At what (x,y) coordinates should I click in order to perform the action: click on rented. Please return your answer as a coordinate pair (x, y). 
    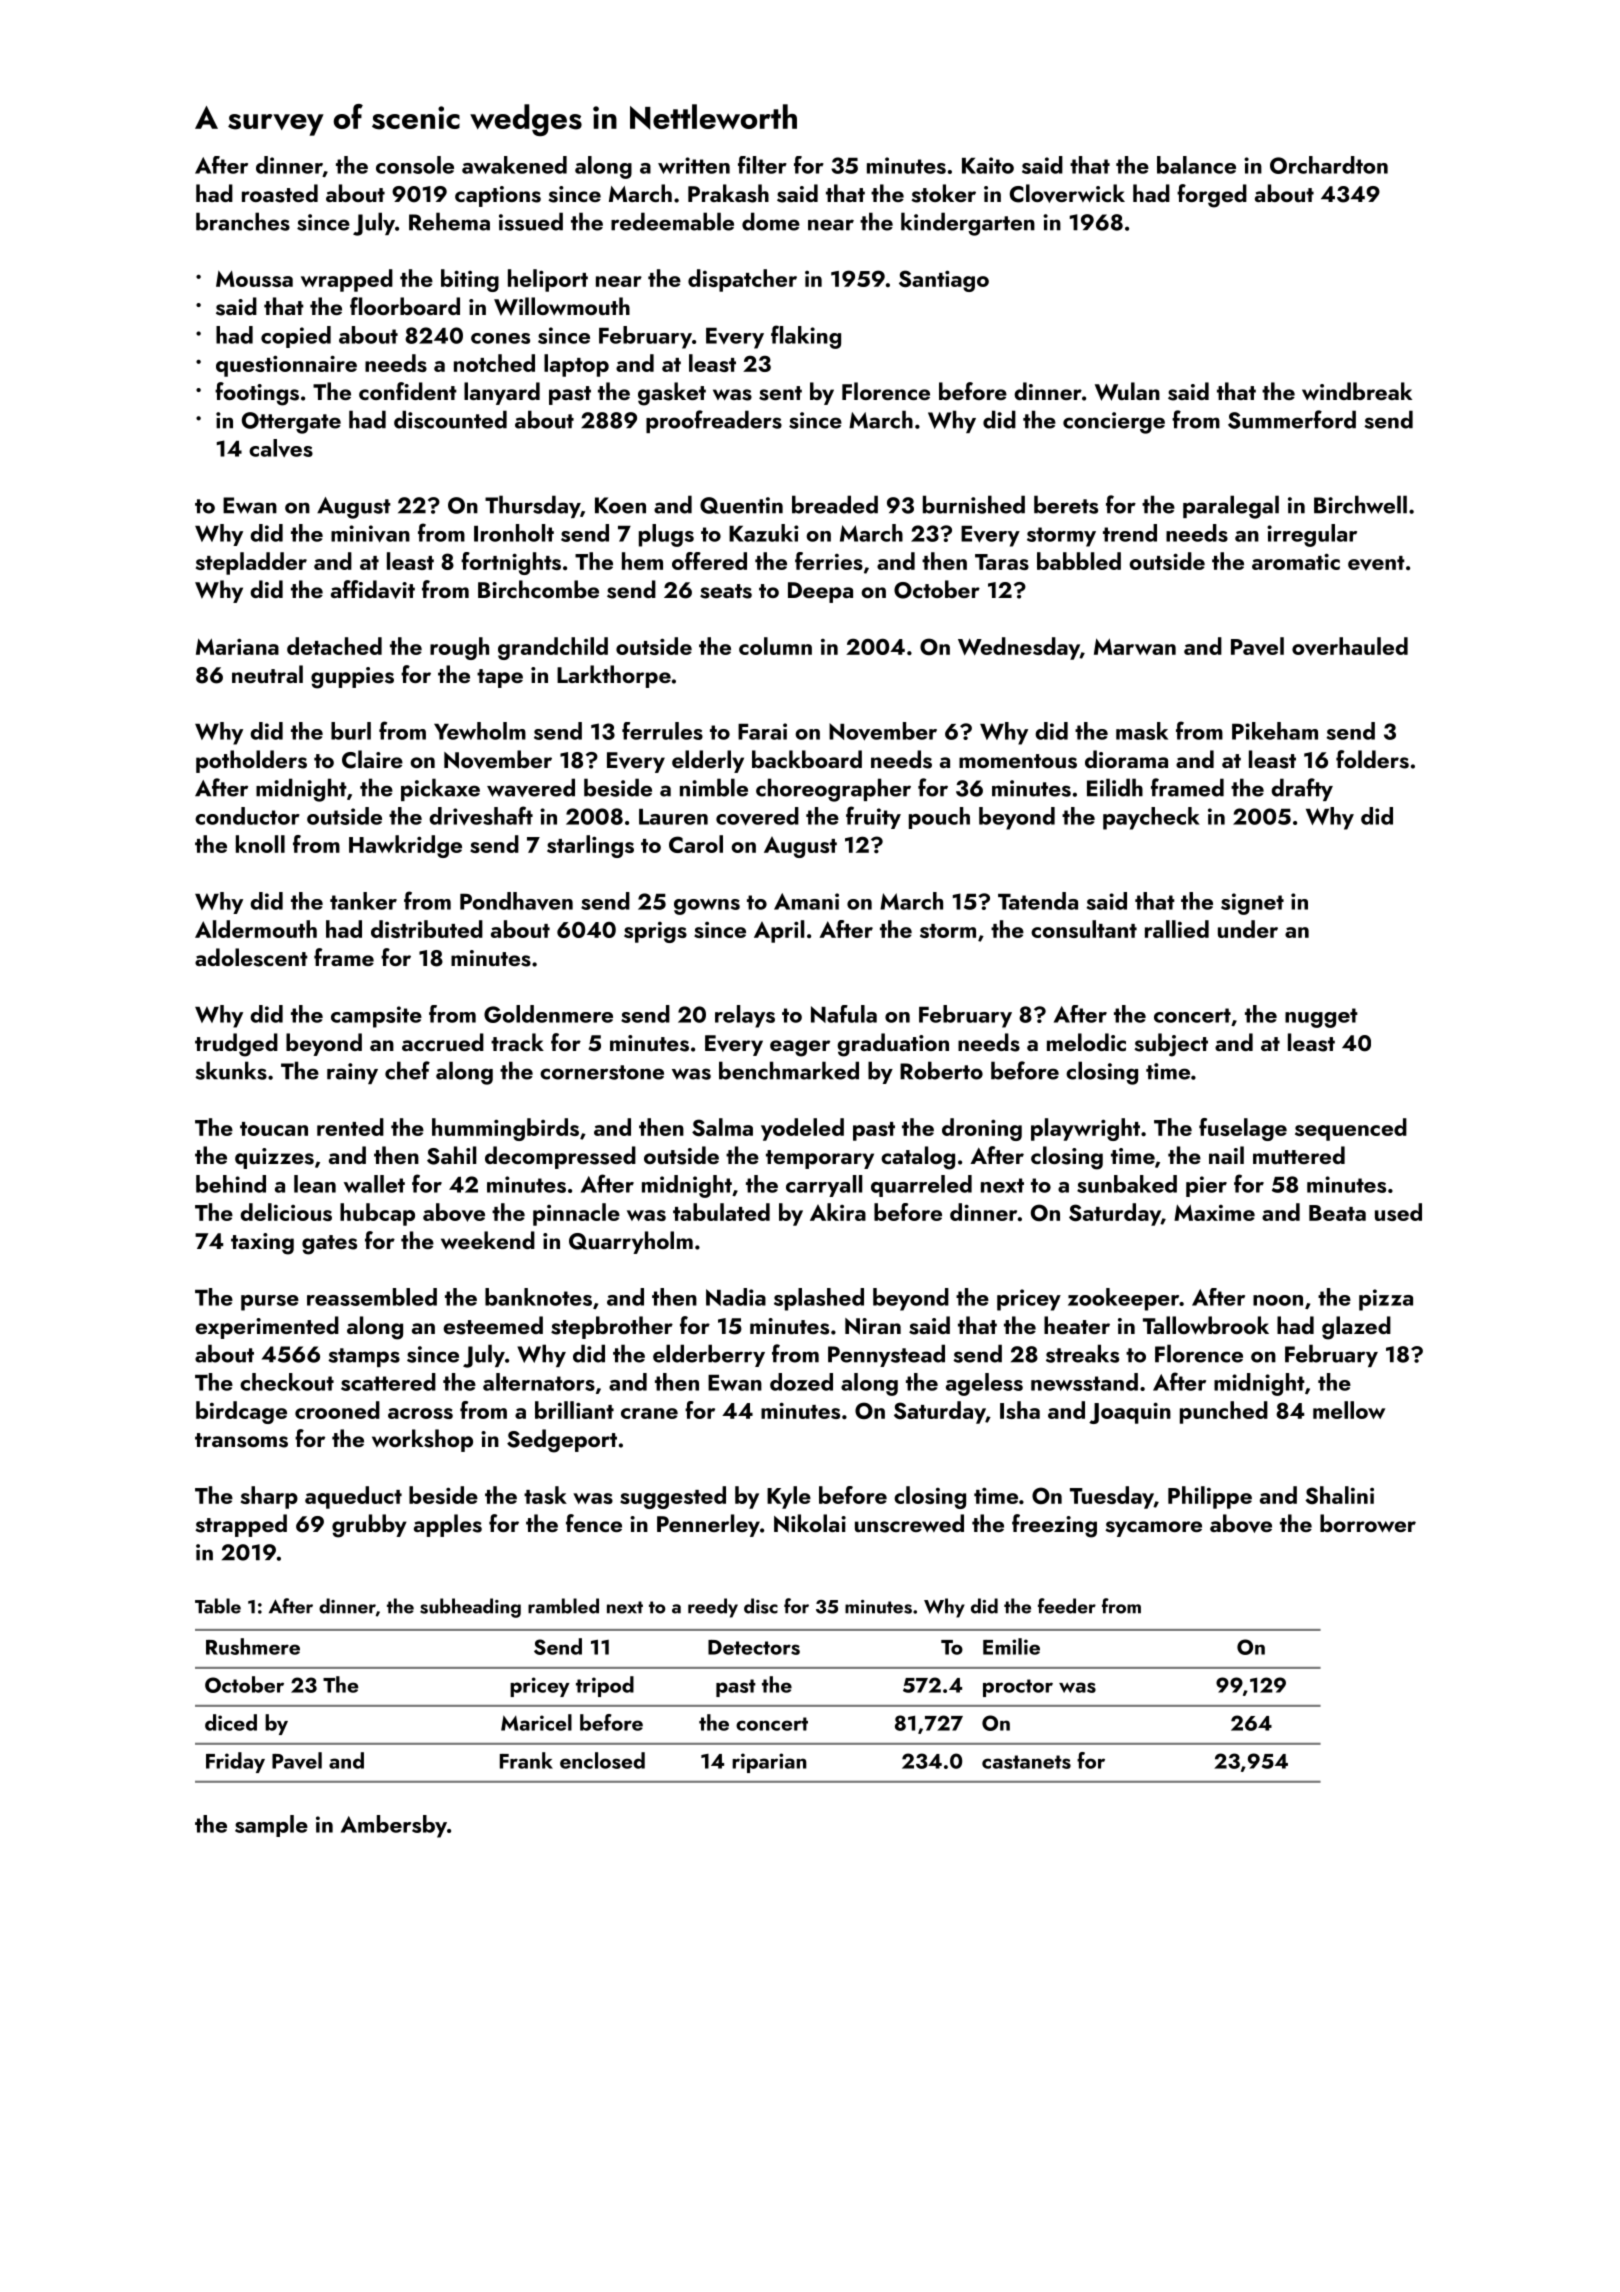
    Looking at the image, I should click on (350, 1127).
